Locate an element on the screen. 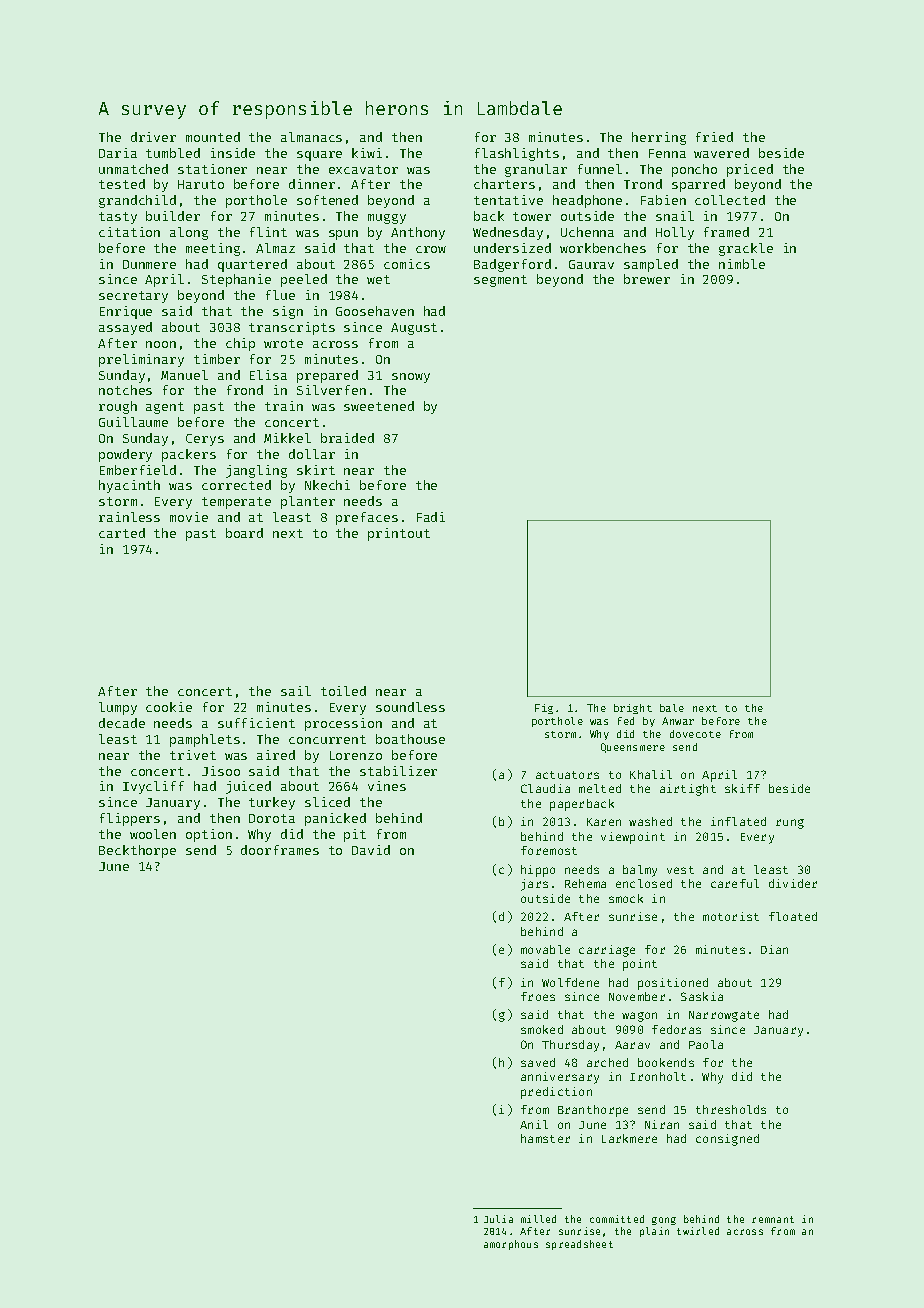  Dian is located at coordinates (774, 949).
